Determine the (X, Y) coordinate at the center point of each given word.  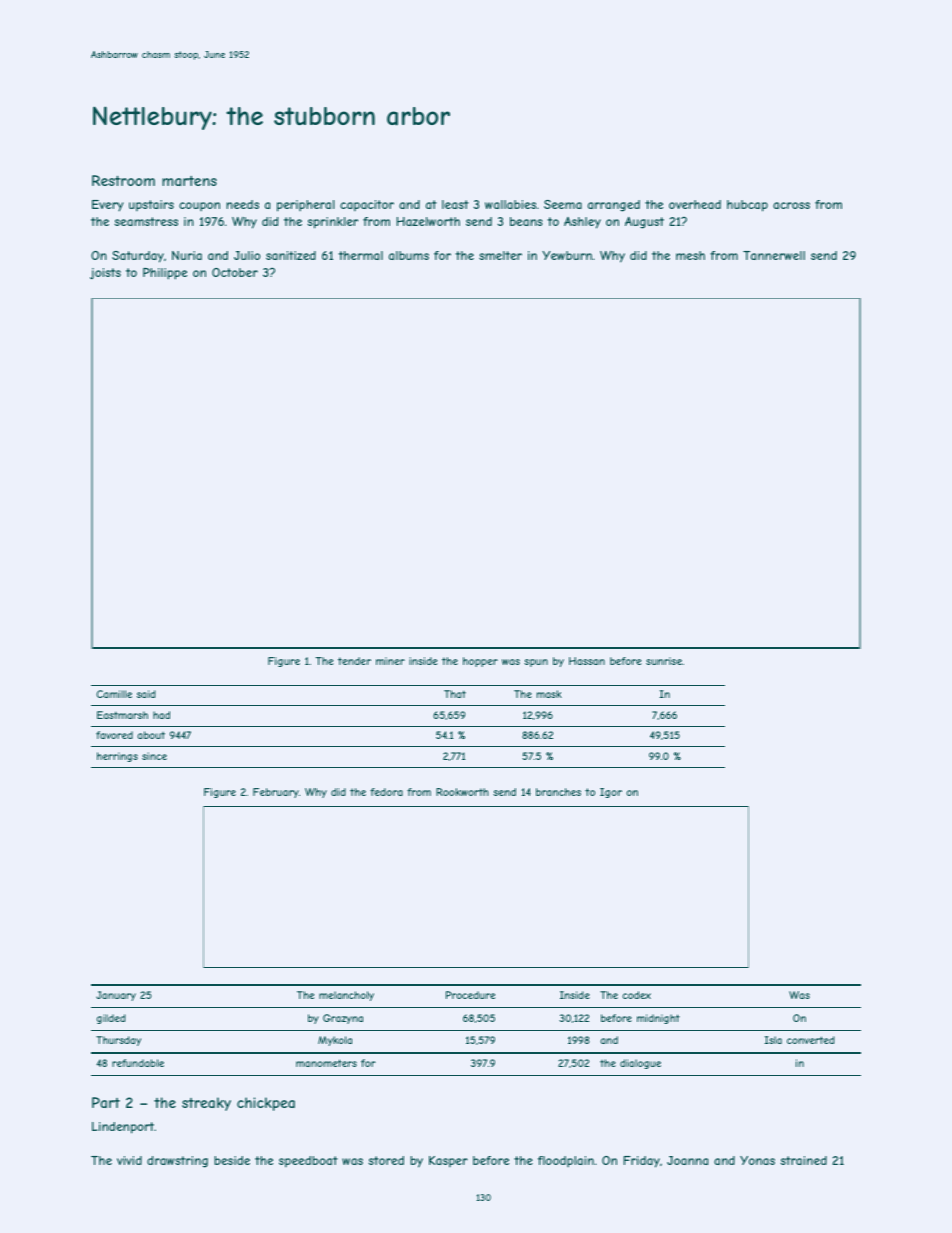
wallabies (510, 204)
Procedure (470, 995)
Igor (611, 793)
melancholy (346, 996)
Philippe (165, 274)
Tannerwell (774, 255)
